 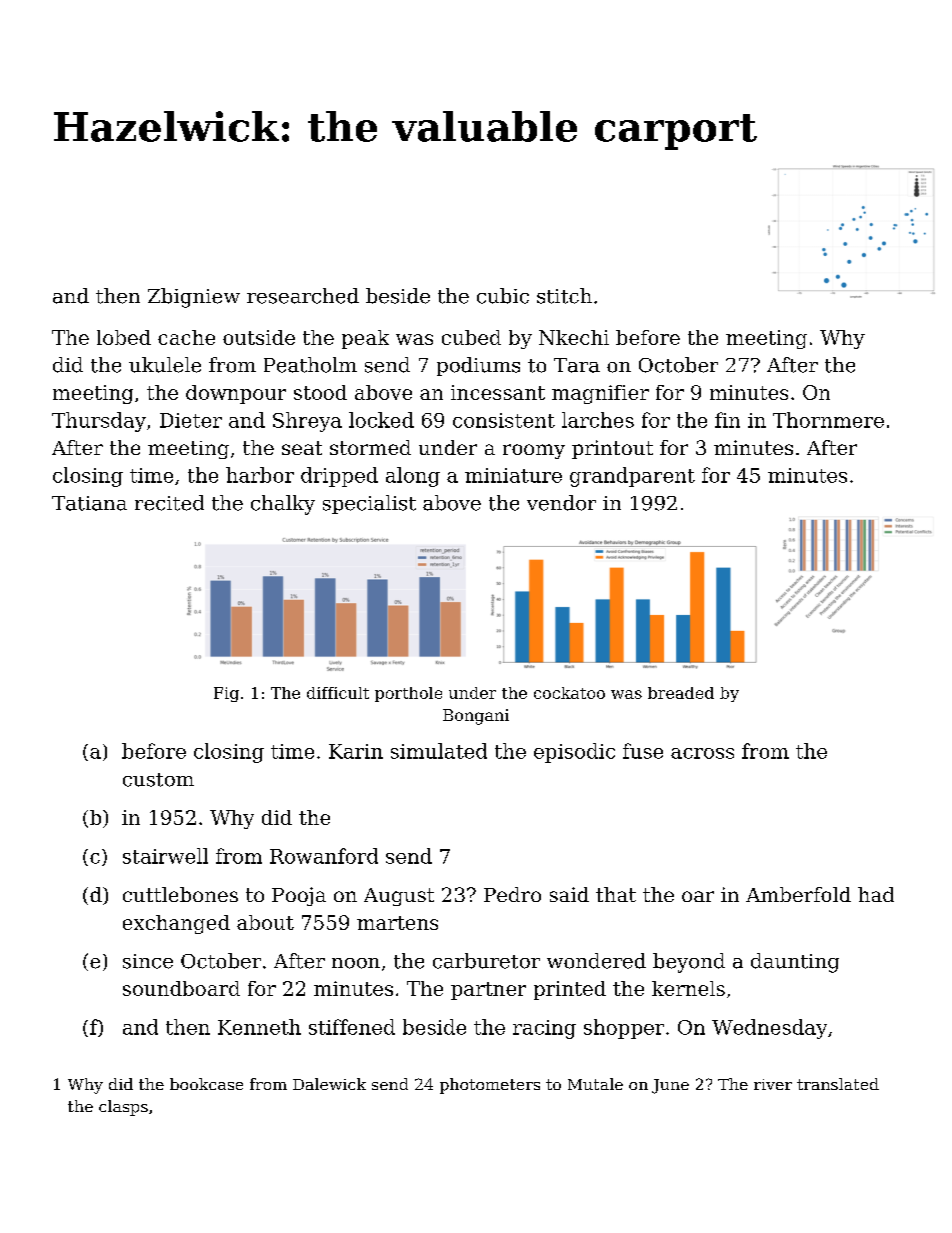 I want to click on Tatiana, so click(x=89, y=503).
